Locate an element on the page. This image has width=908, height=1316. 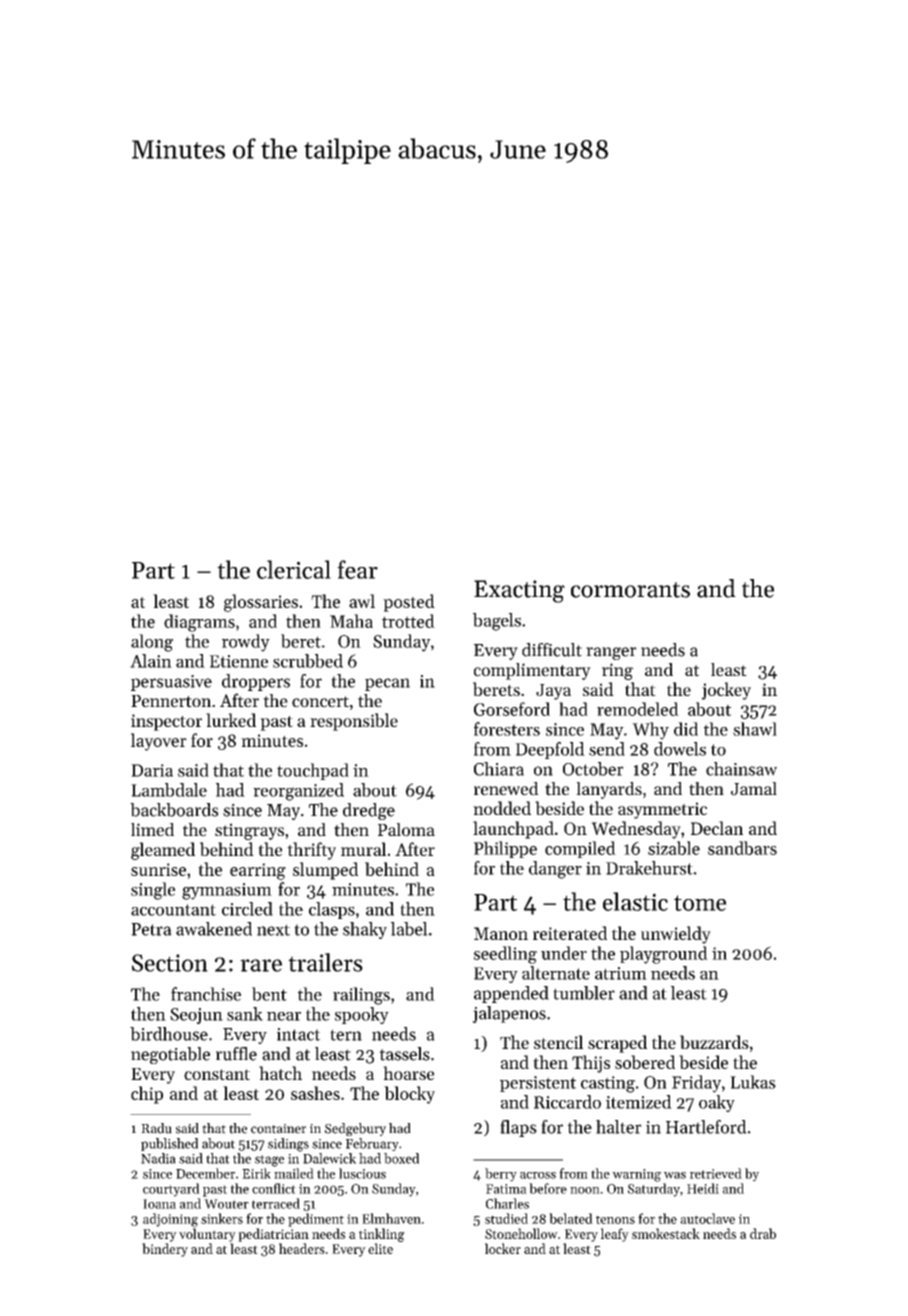
limed is located at coordinates (152, 830).
